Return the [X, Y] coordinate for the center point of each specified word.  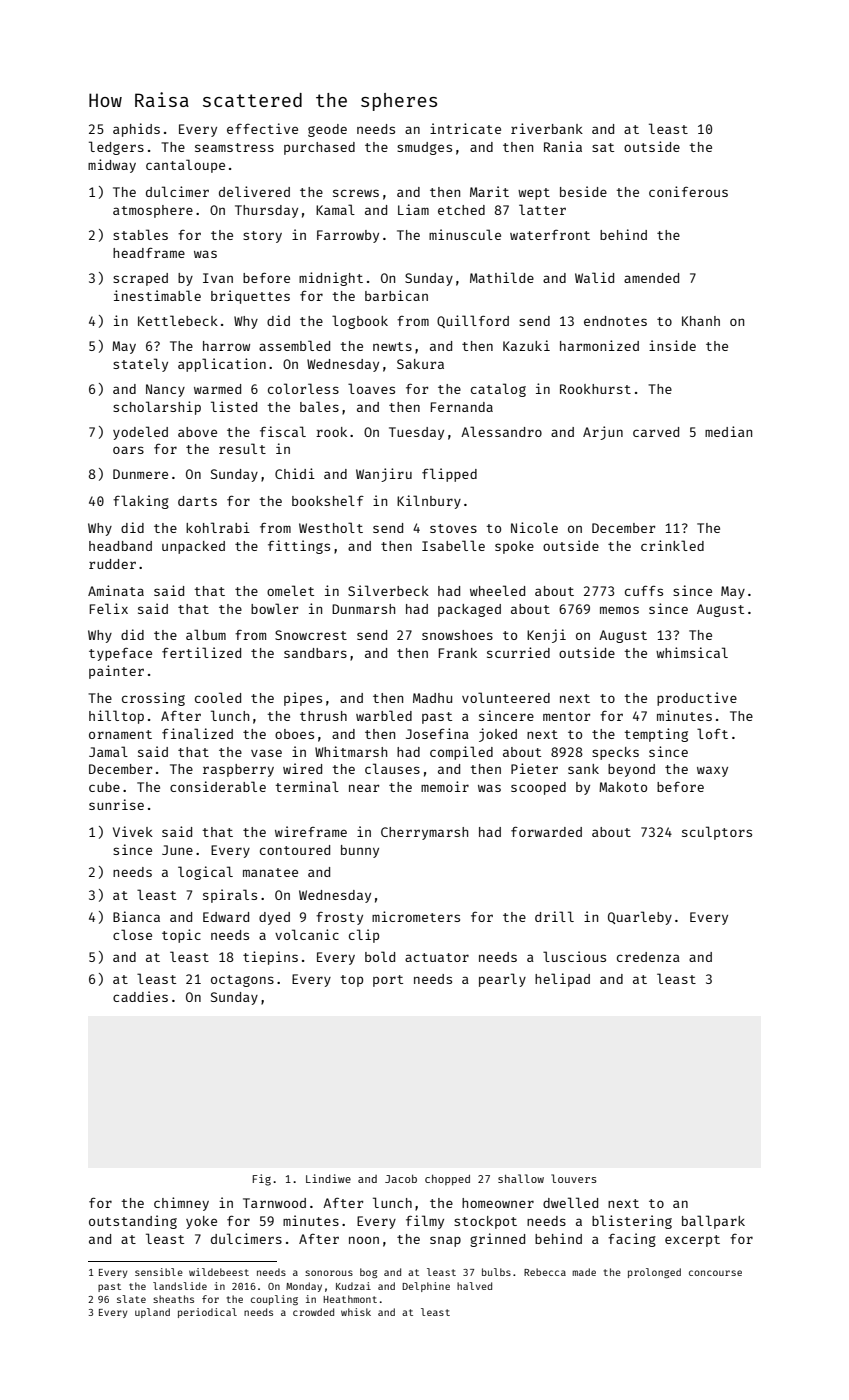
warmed [217, 389]
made [584, 1272]
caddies [140, 996]
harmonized [599, 345]
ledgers [116, 148]
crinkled [672, 545]
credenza [648, 957]
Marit [489, 191]
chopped [447, 1180]
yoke [201, 1222]
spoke [514, 547]
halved [474, 1286]
